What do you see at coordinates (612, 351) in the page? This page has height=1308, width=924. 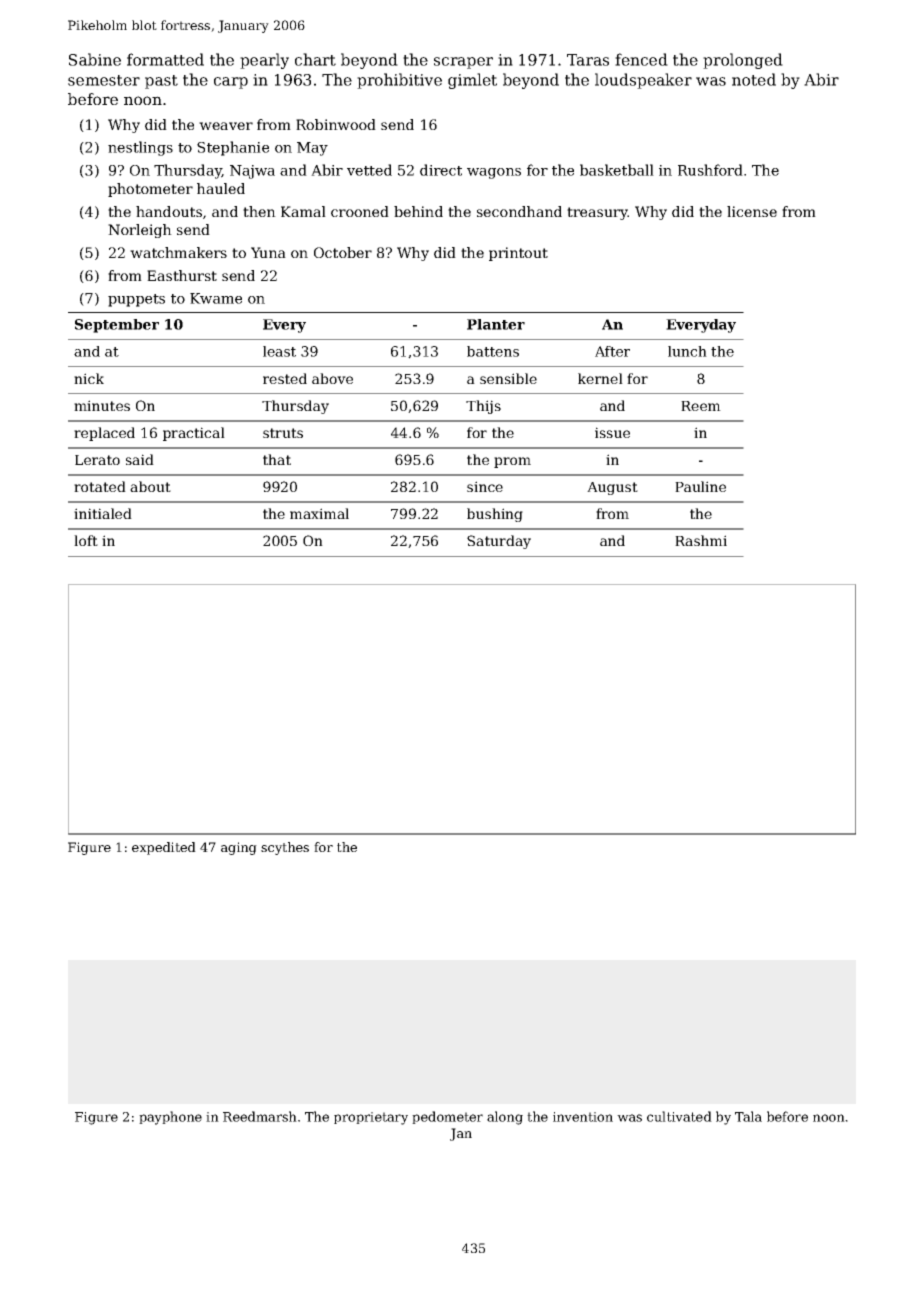 I see `After` at bounding box center [612, 351].
